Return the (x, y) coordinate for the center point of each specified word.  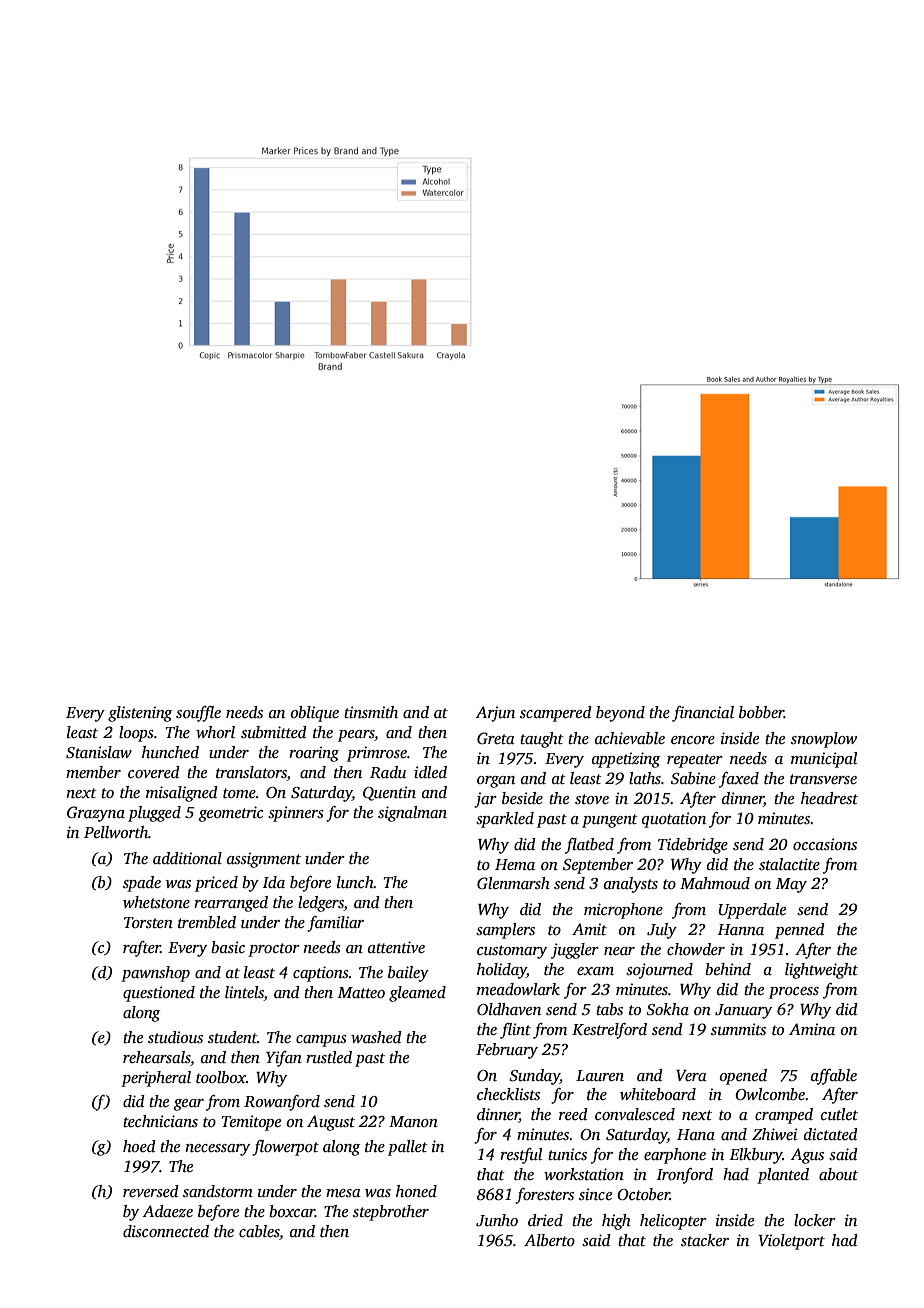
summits (738, 1029)
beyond (620, 714)
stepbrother (391, 1213)
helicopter (673, 1222)
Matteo (361, 992)
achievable (630, 738)
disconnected (166, 1231)
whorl (215, 732)
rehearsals (157, 1057)
